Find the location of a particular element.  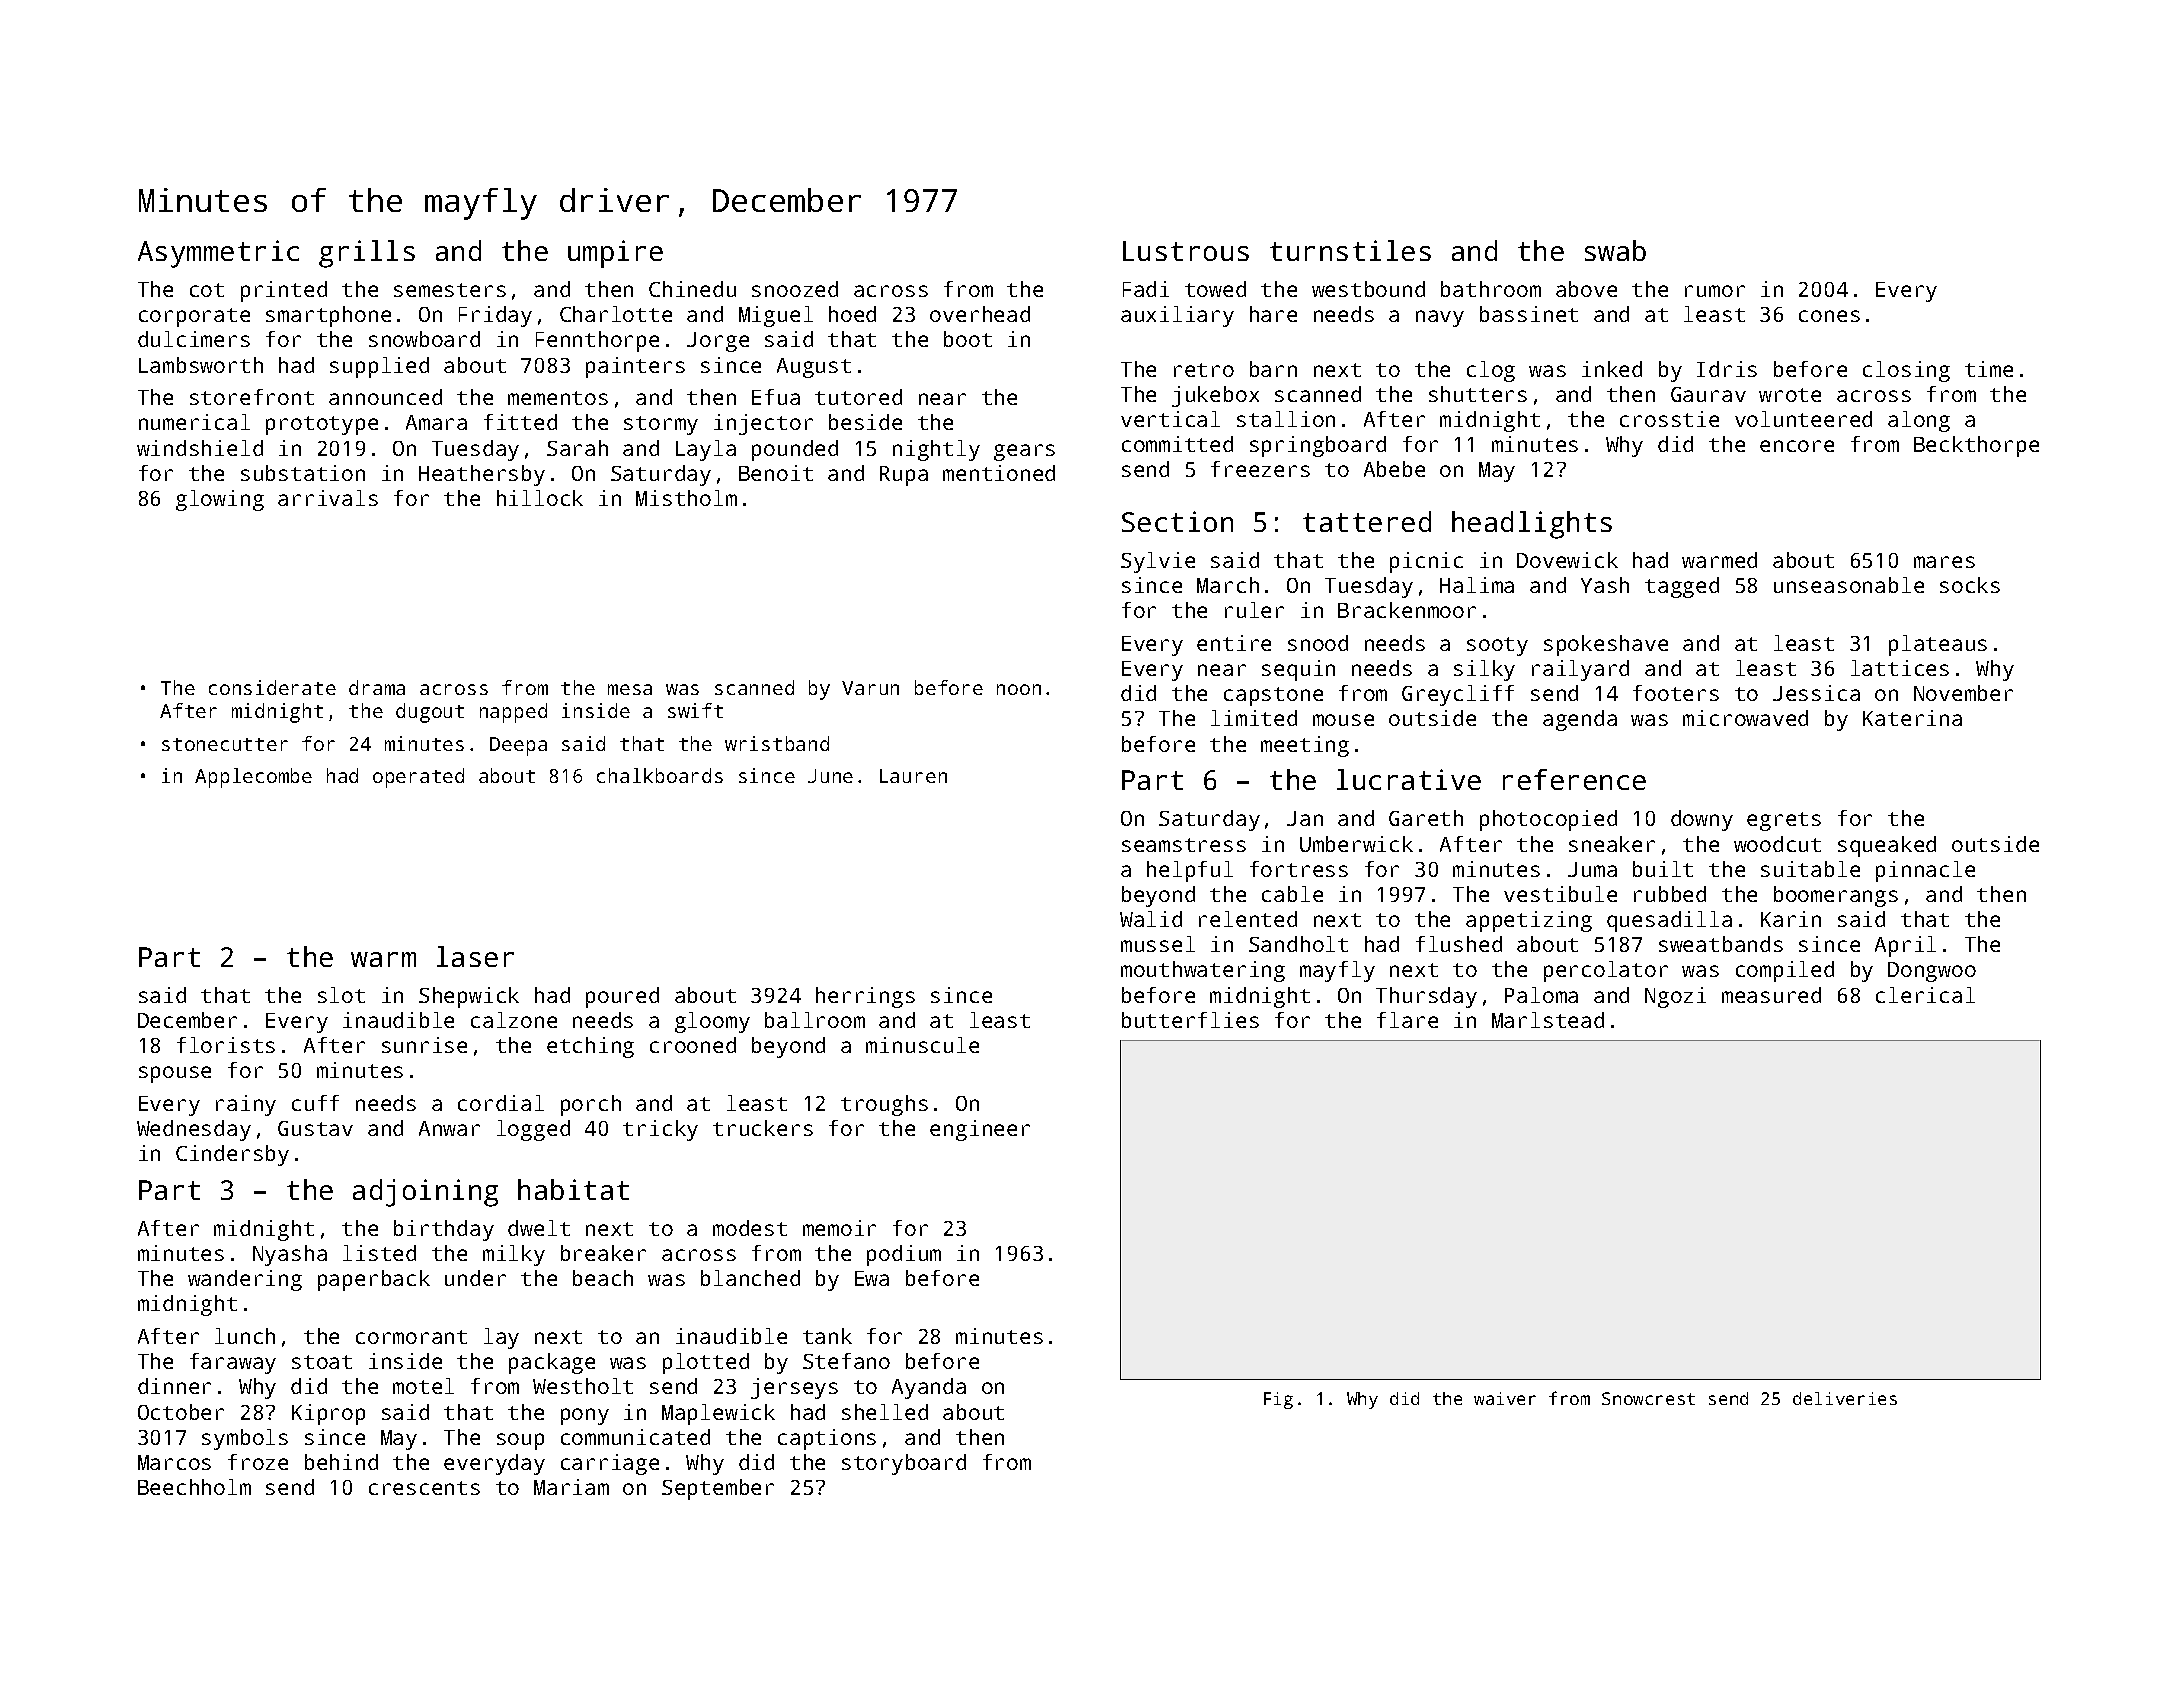

snood is located at coordinates (1318, 643).
